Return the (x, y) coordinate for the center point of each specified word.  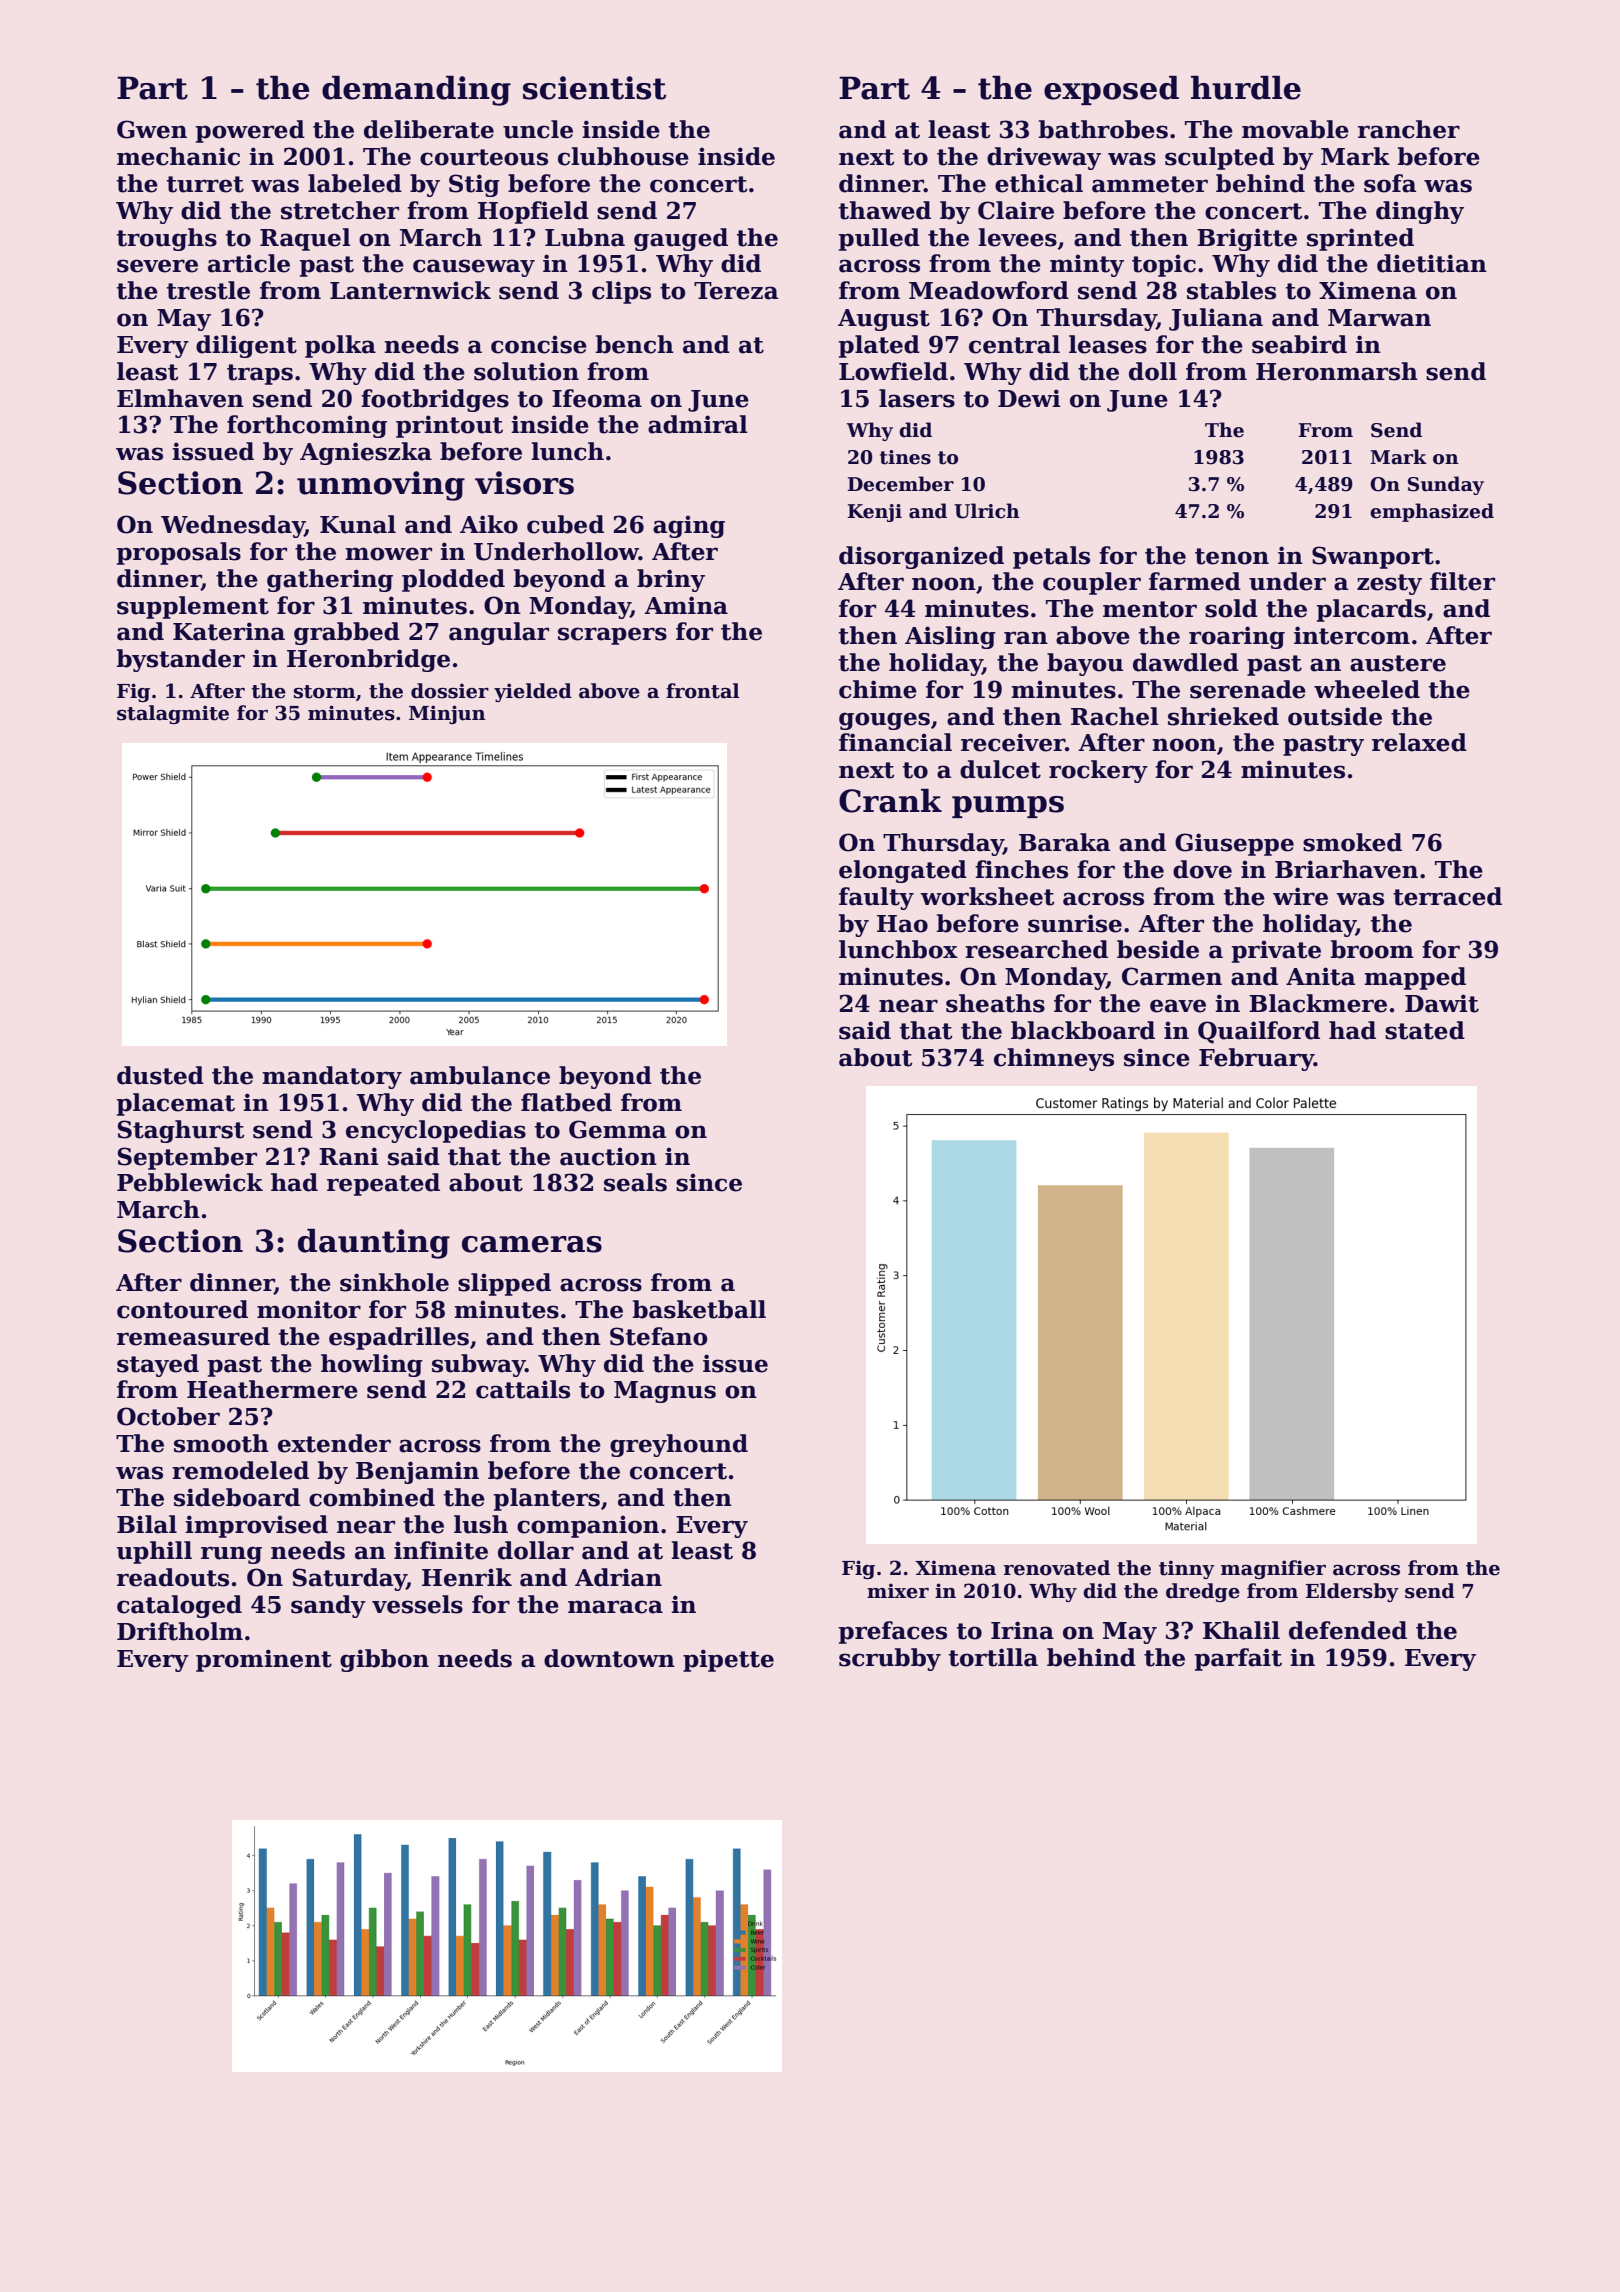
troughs (167, 239)
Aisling (950, 637)
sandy (328, 1606)
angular (499, 633)
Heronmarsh (1337, 371)
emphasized (1432, 512)
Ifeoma (597, 398)
